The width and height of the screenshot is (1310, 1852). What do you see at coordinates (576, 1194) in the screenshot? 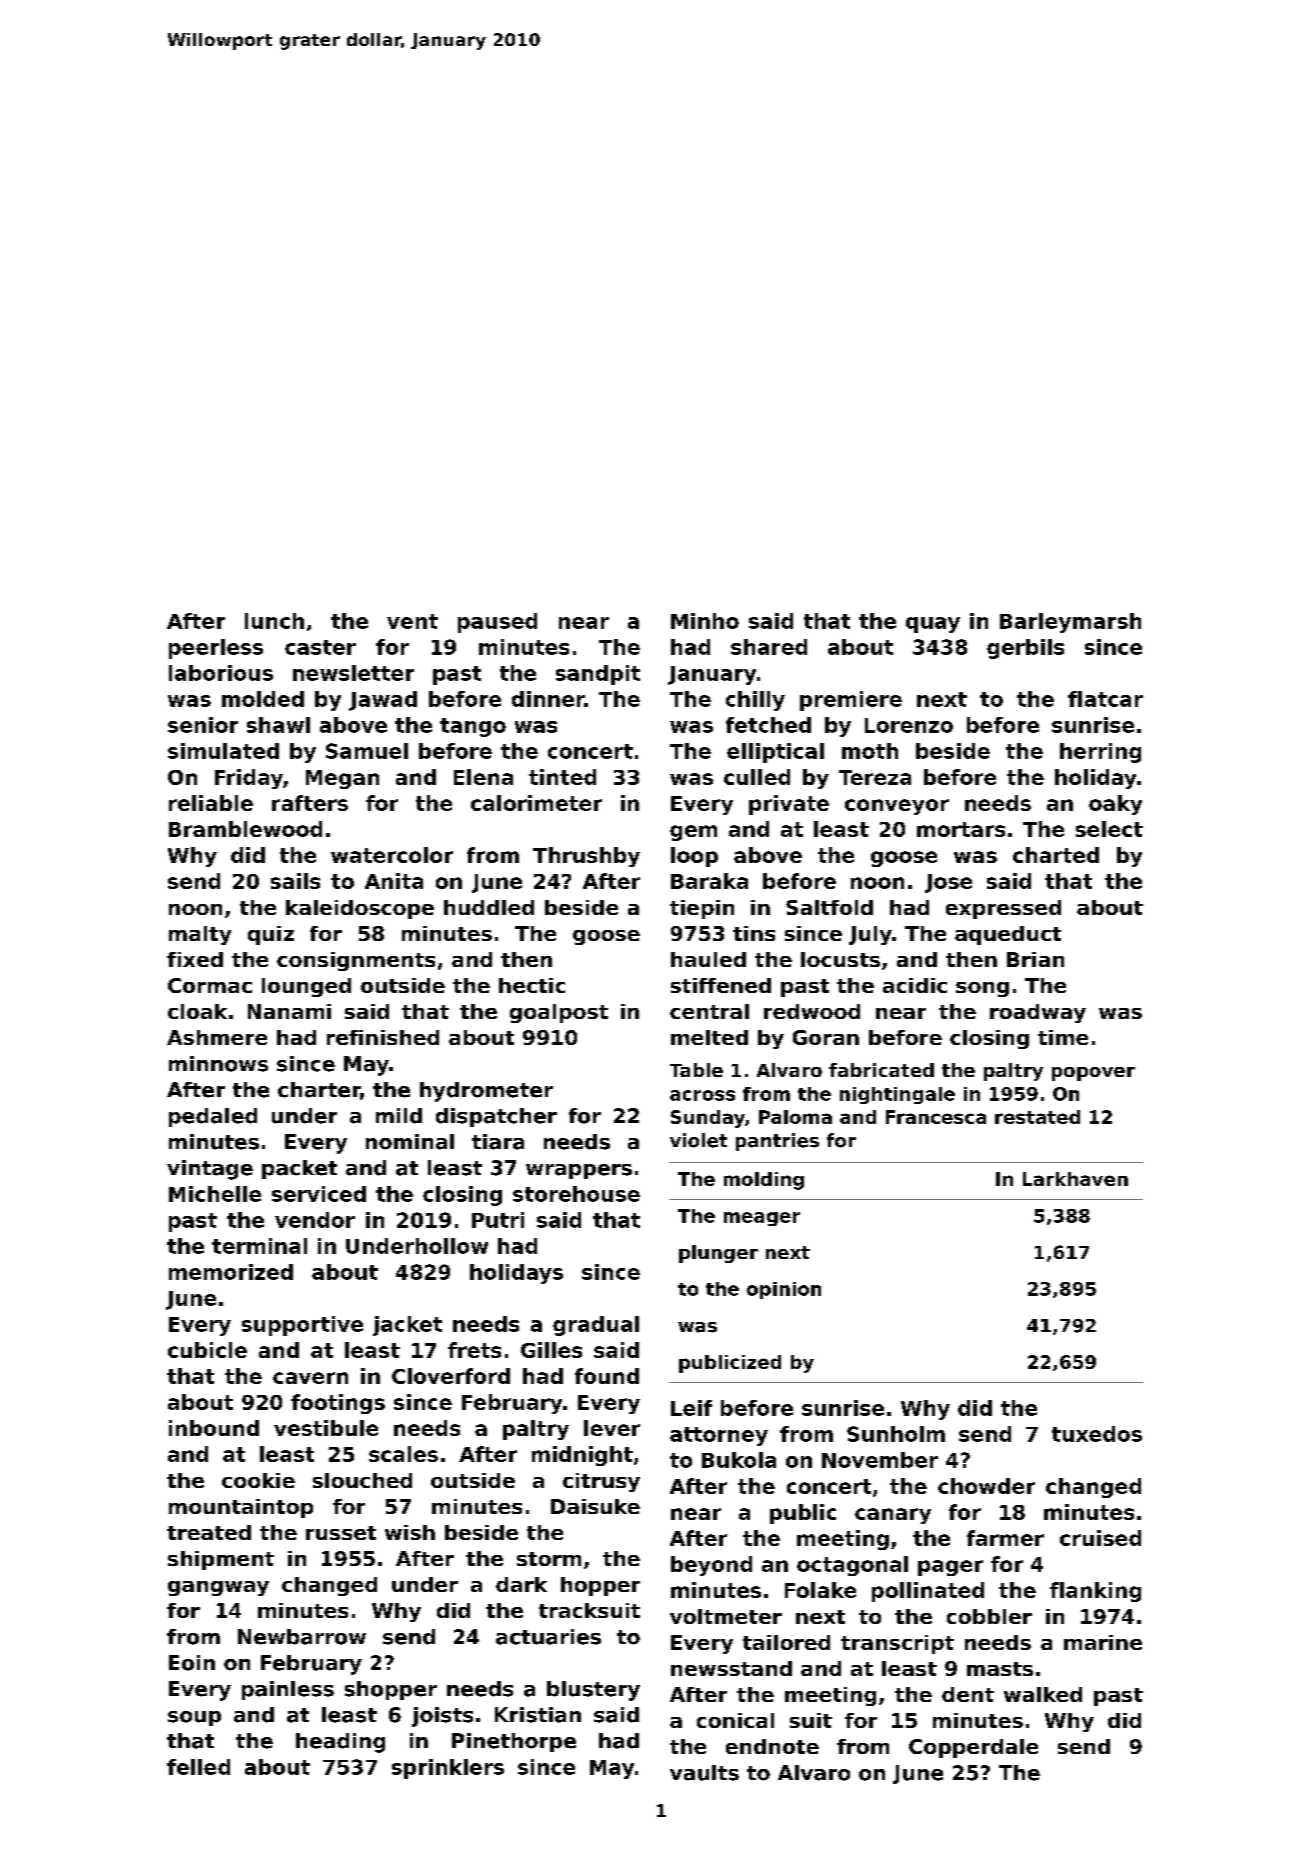
I see `storehouse` at bounding box center [576, 1194].
